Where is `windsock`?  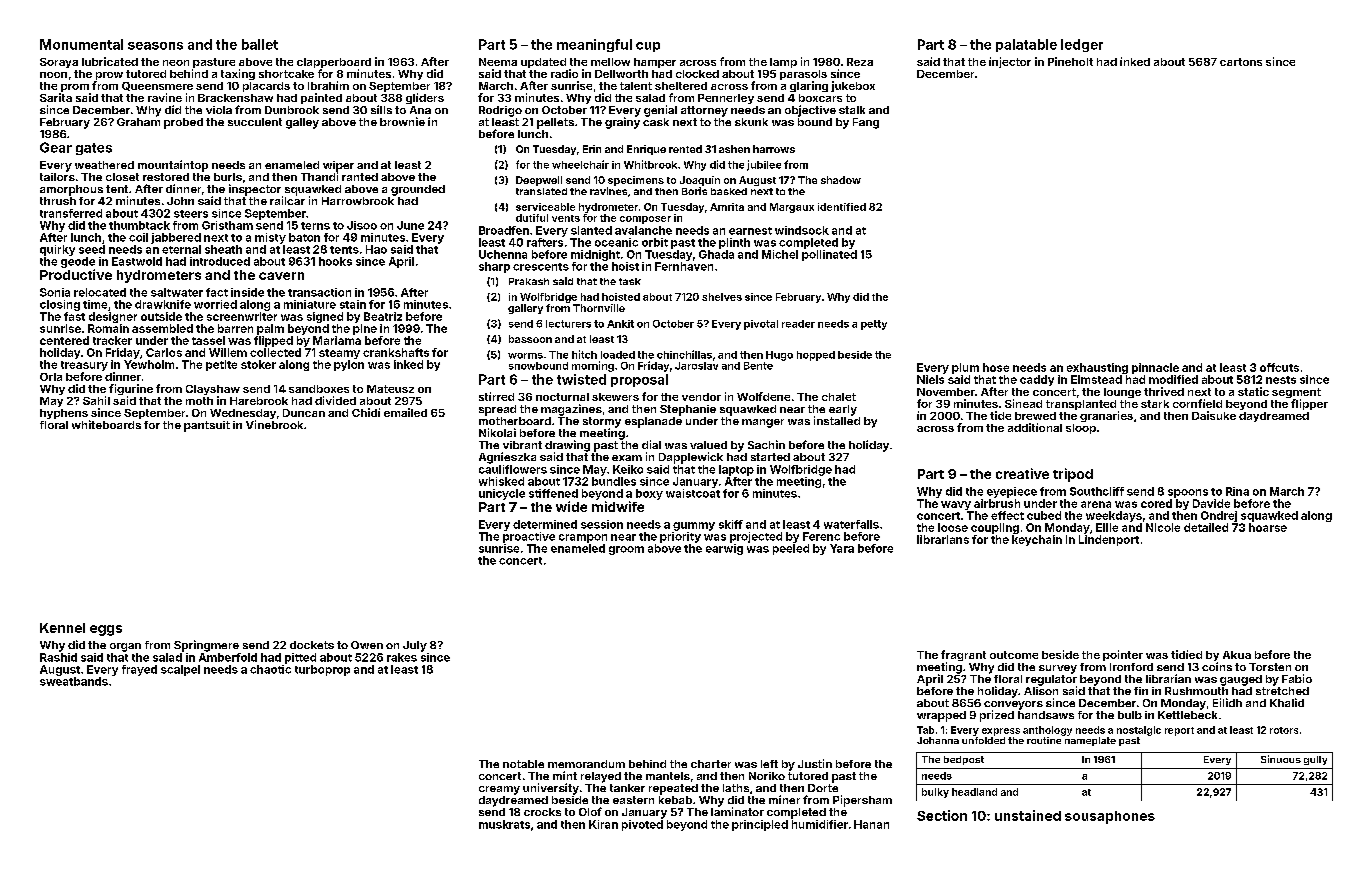
windsock is located at coordinates (802, 230).
